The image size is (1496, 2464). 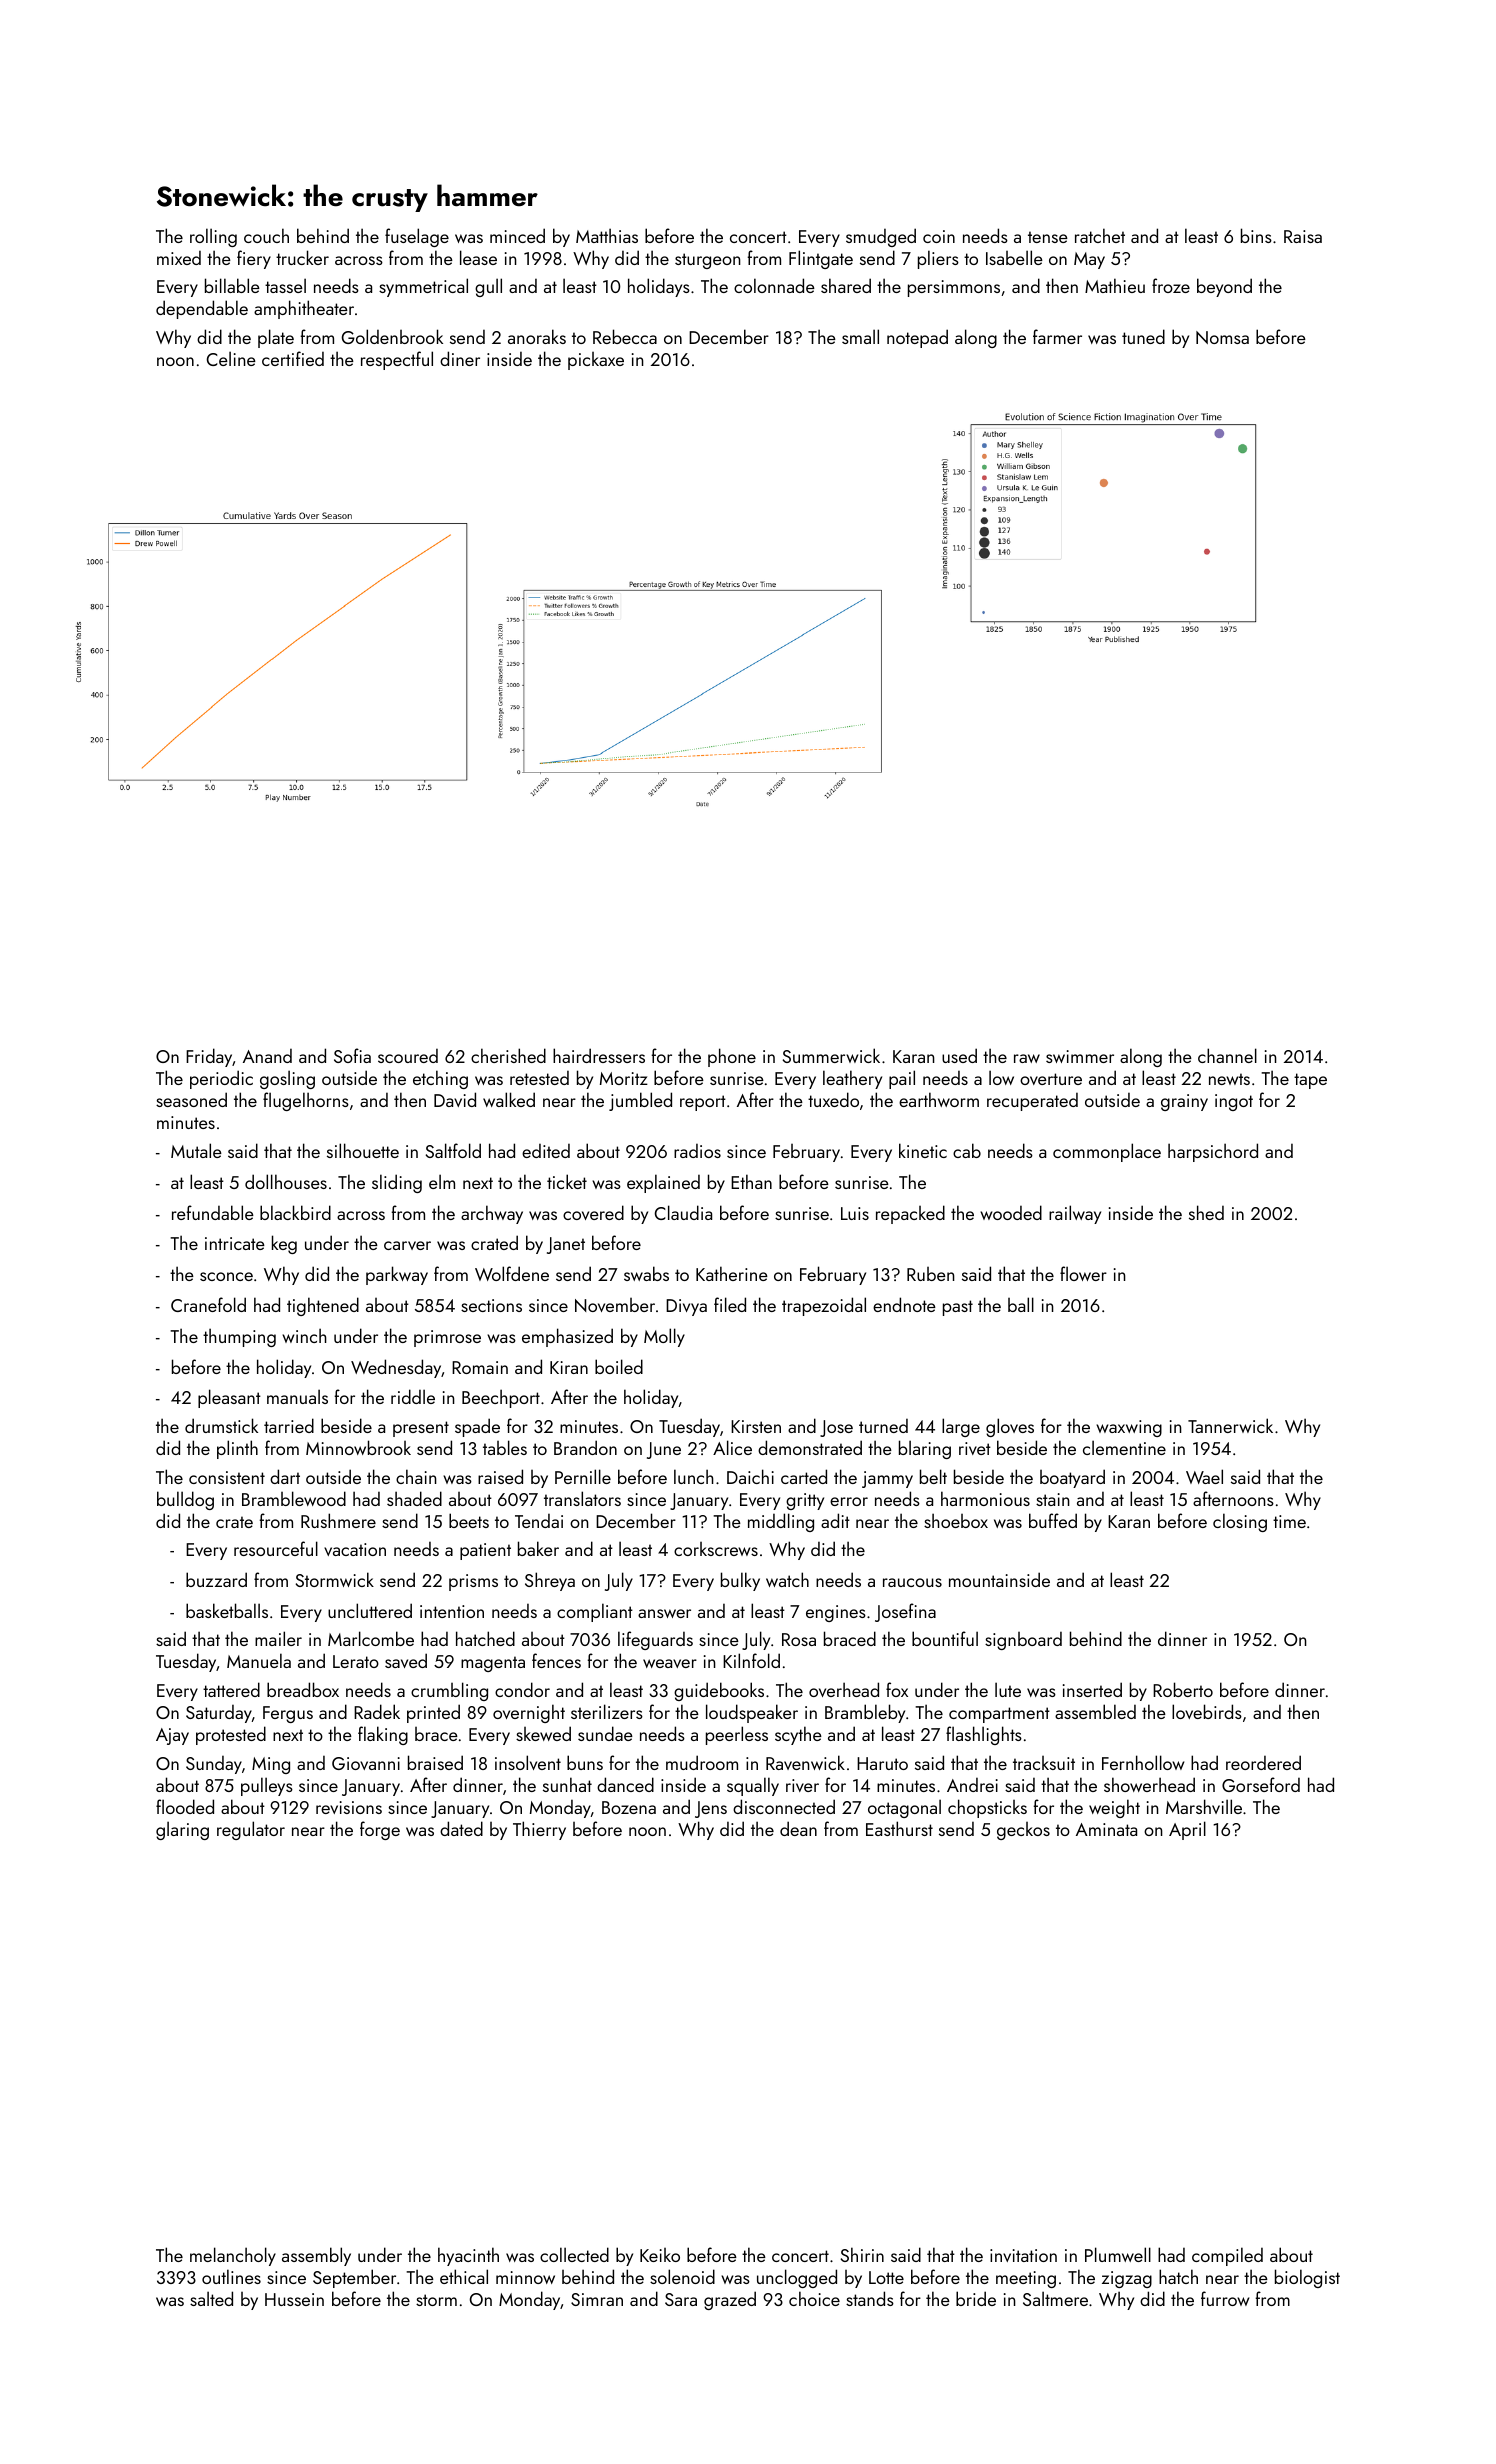 I want to click on Simran, so click(x=597, y=2299).
